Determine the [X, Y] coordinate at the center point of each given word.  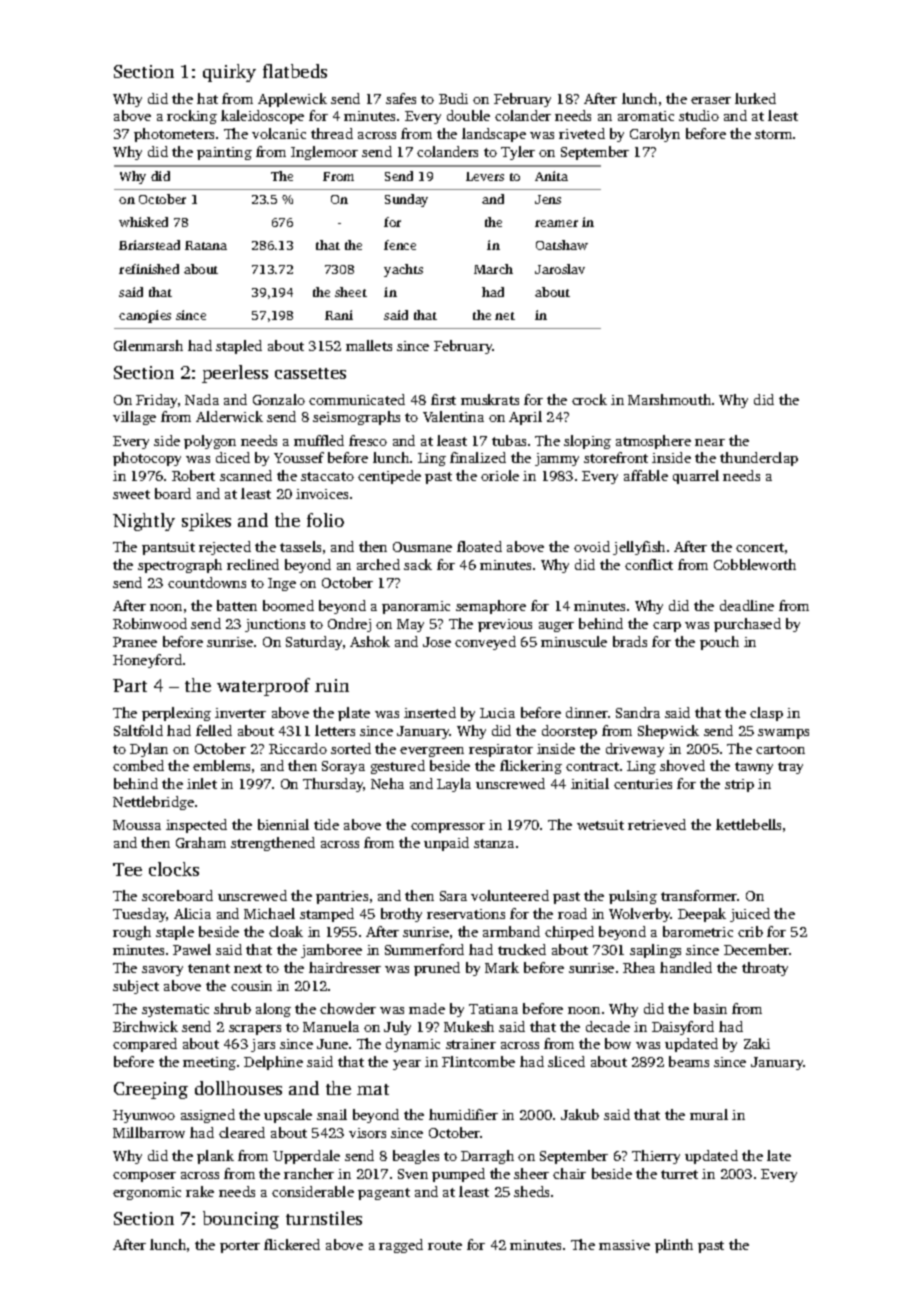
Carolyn [655, 135]
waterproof [263, 687]
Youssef [299, 457]
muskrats [490, 399]
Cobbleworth [755, 564]
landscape [494, 135]
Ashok [370, 641]
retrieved [657, 824]
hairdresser [345, 967]
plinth [674, 1246]
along [273, 1010]
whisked [143, 222]
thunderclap [759, 459]
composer [144, 1177]
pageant [384, 1194]
